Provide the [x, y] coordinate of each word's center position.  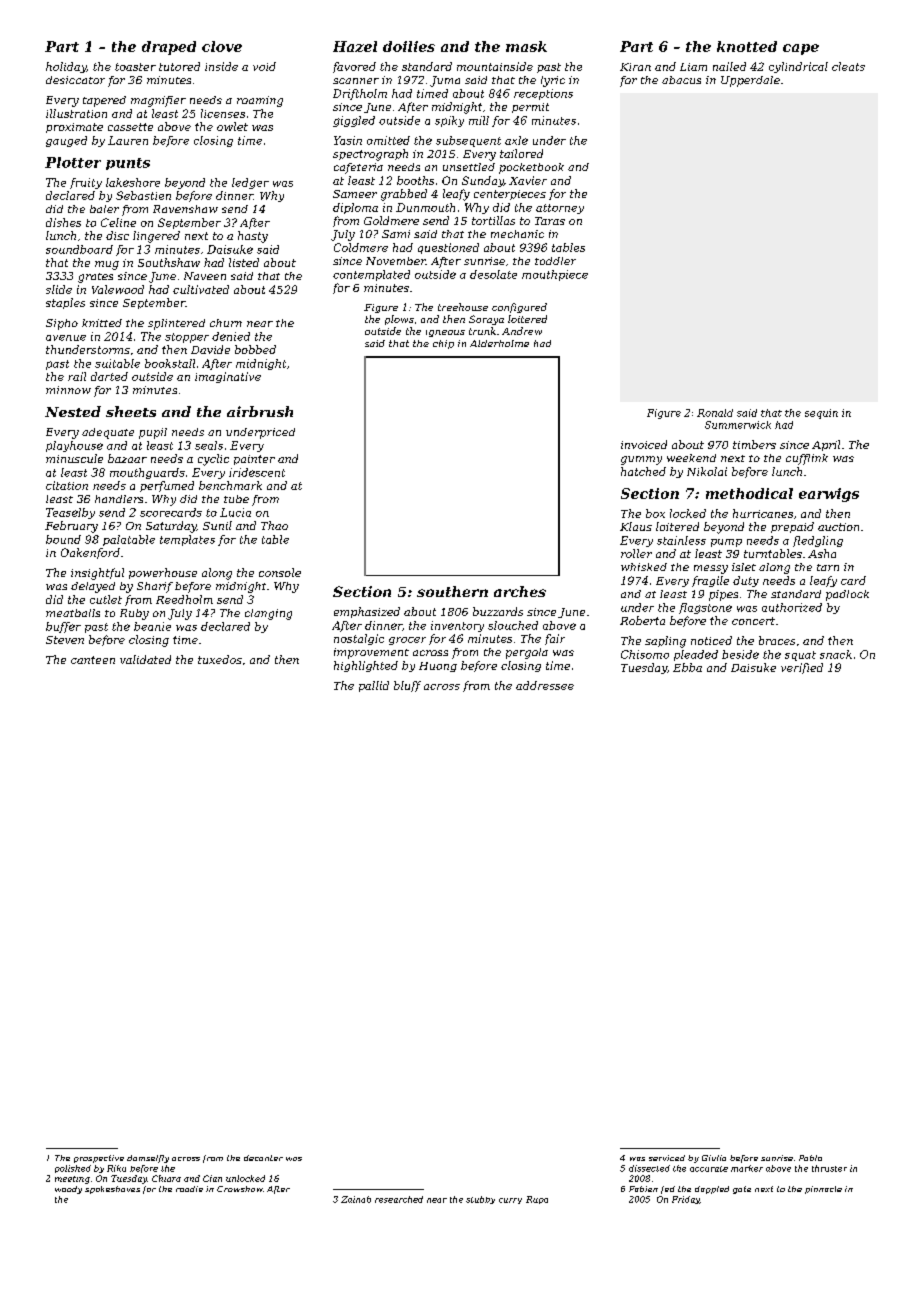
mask [526, 46]
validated [145, 659]
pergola [527, 653]
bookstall [170, 363]
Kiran [635, 67]
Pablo [810, 1158]
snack [836, 654]
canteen [93, 660]
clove [222, 46]
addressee [545, 685]
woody [68, 1190]
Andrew [522, 331]
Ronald [715, 413]
